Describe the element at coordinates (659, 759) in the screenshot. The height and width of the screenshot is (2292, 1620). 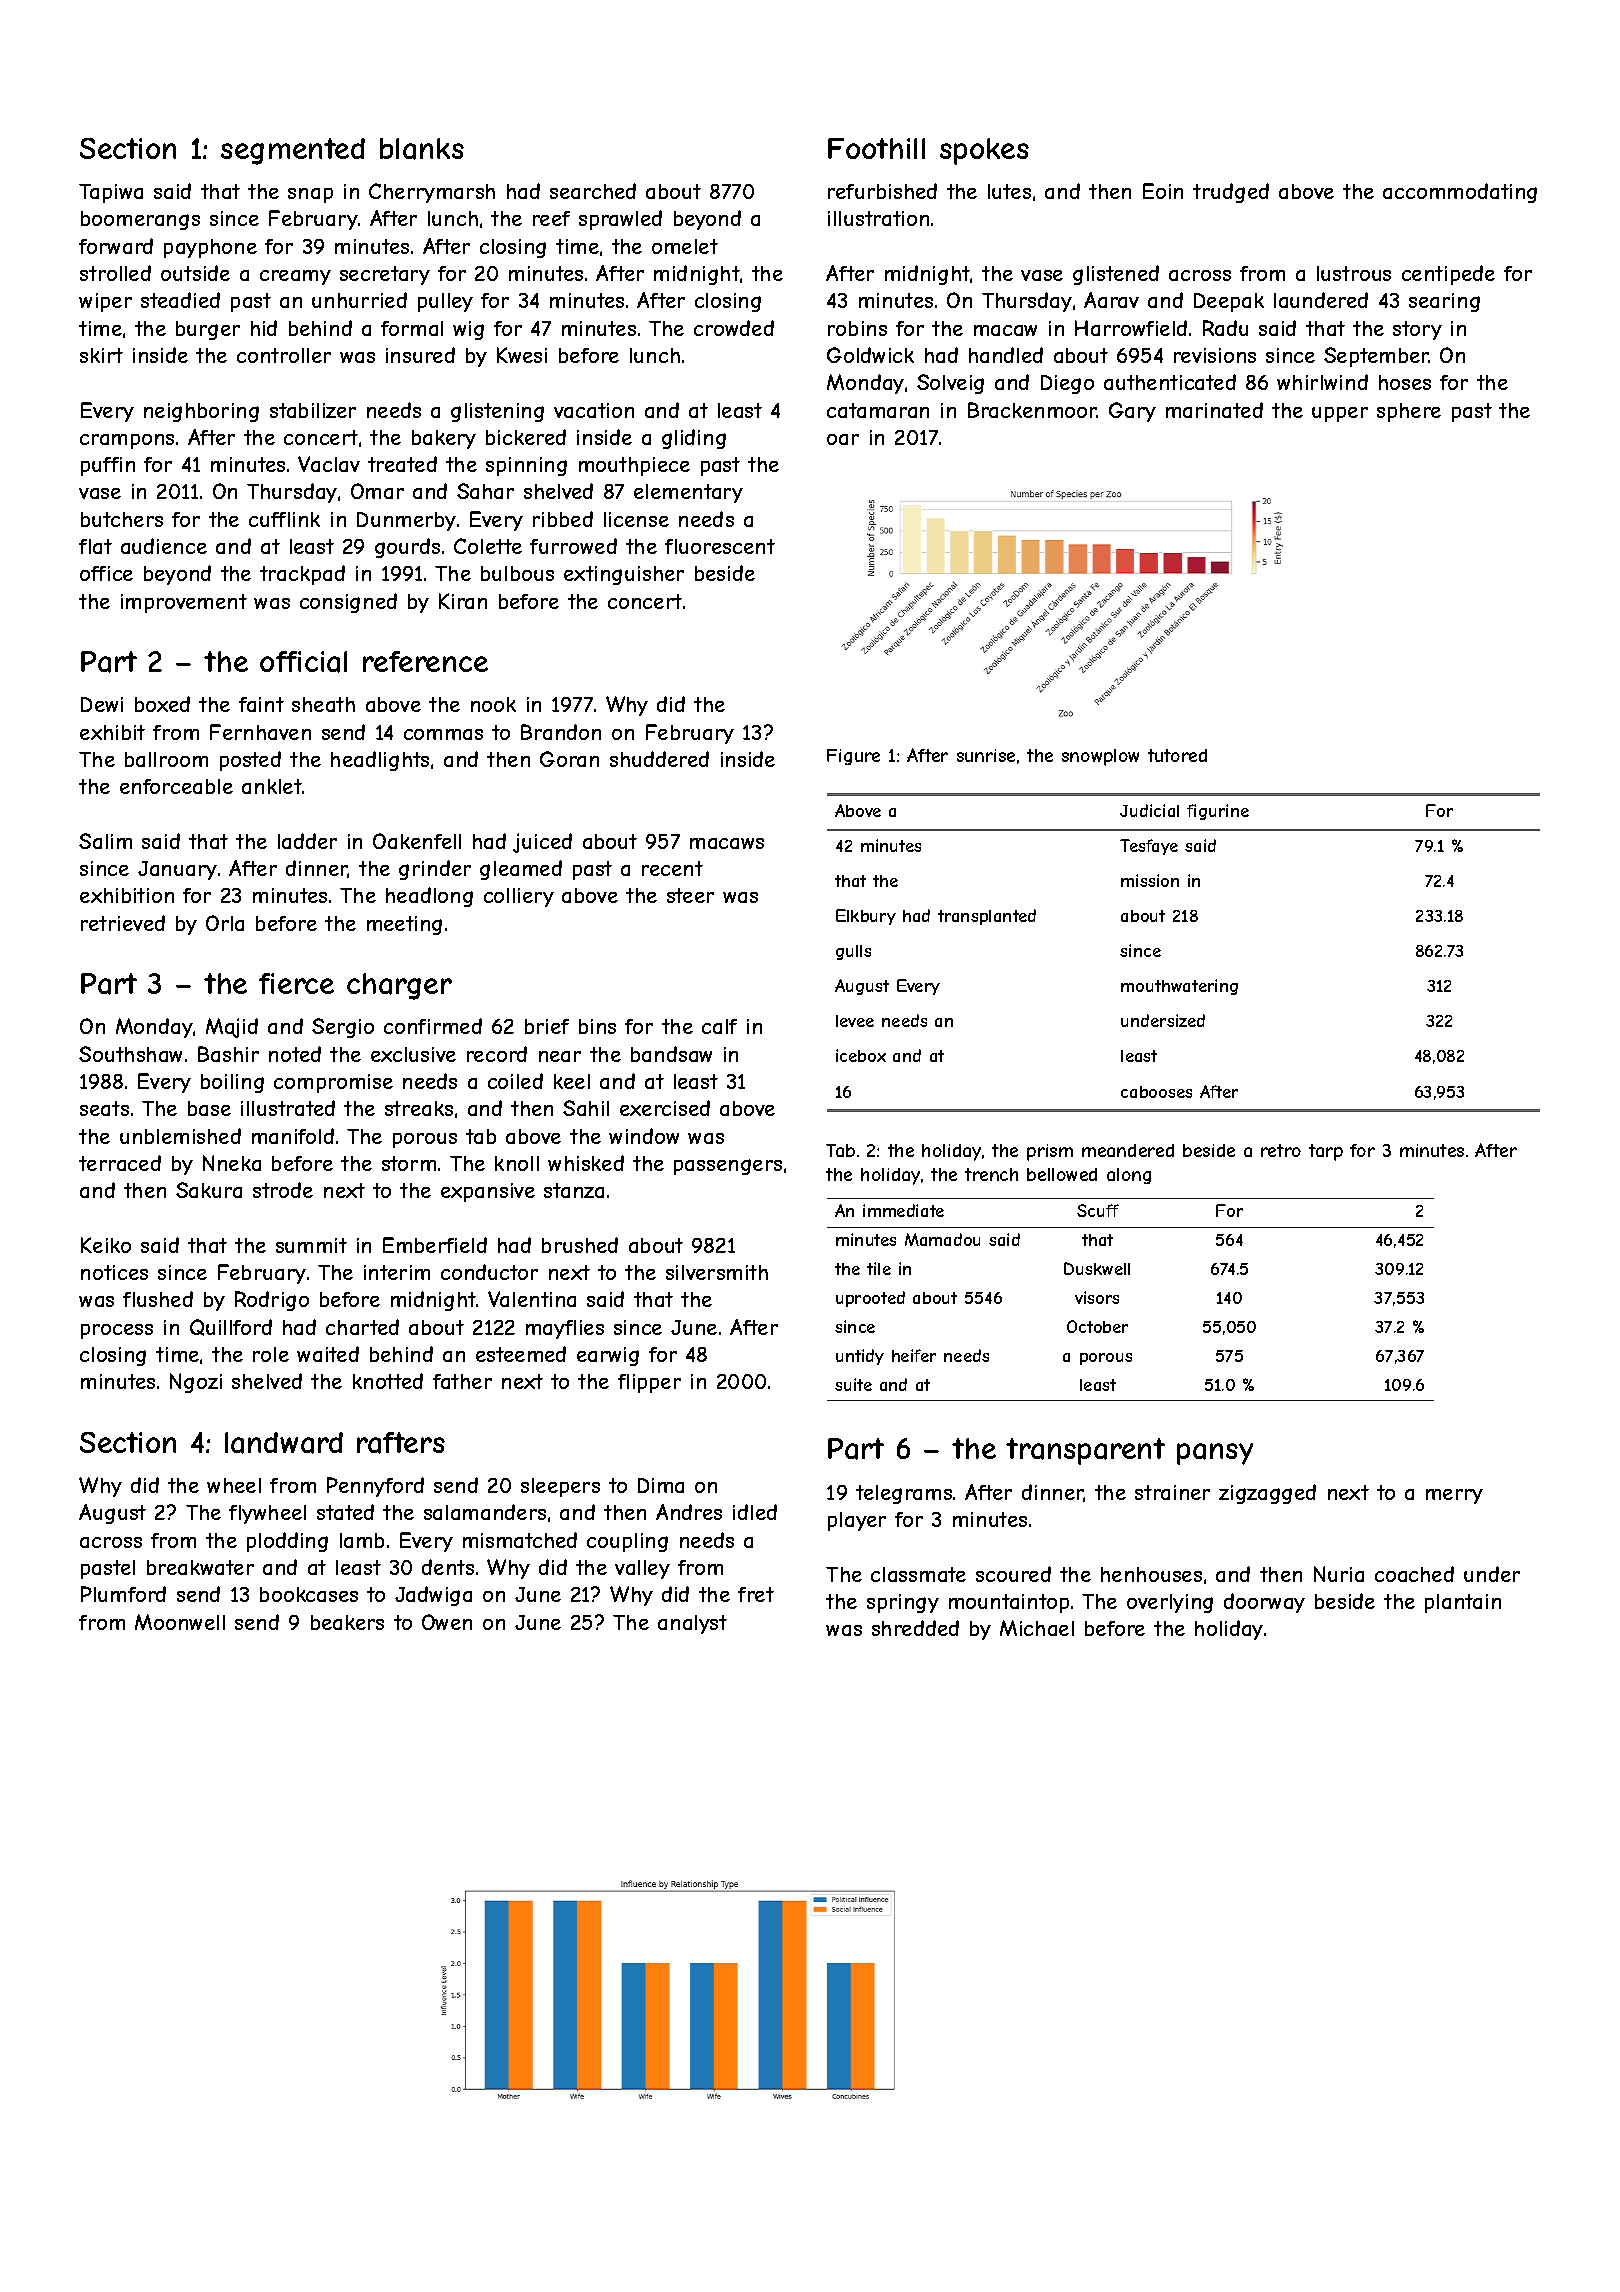
I see `shuddered` at that location.
